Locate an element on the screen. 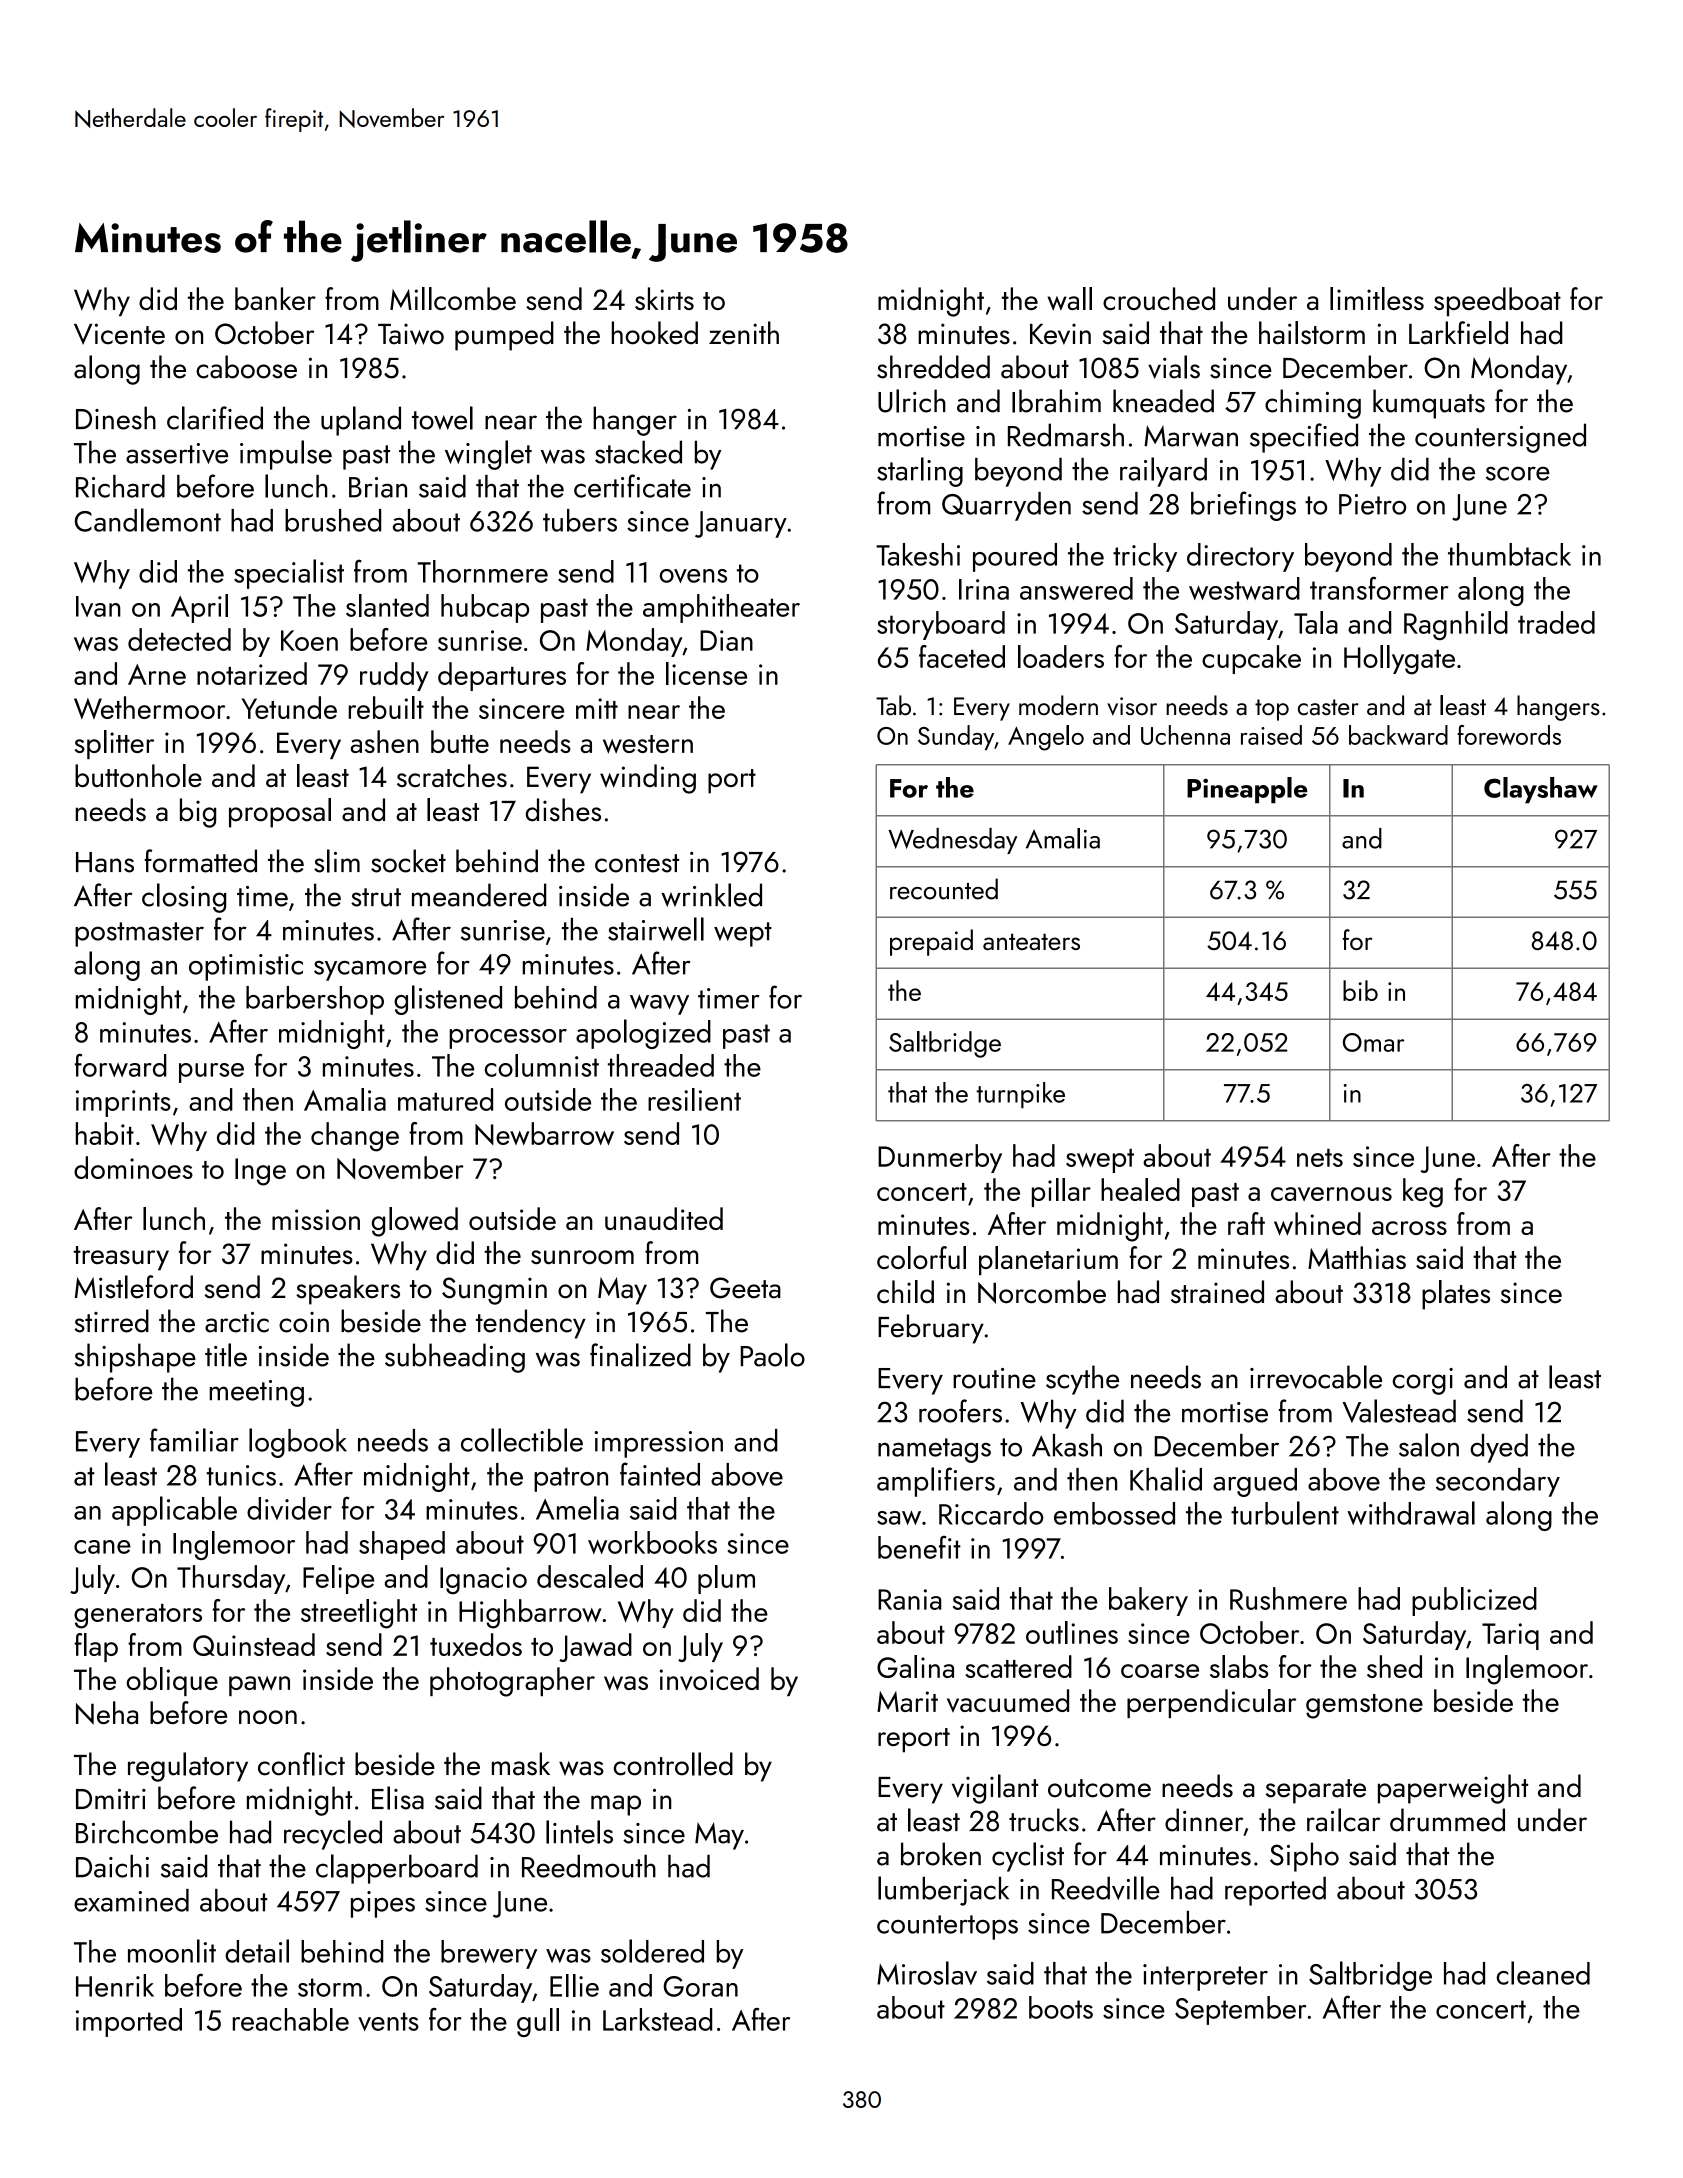 This screenshot has width=1683, height=2178. Vicente is located at coordinates (119, 334).
